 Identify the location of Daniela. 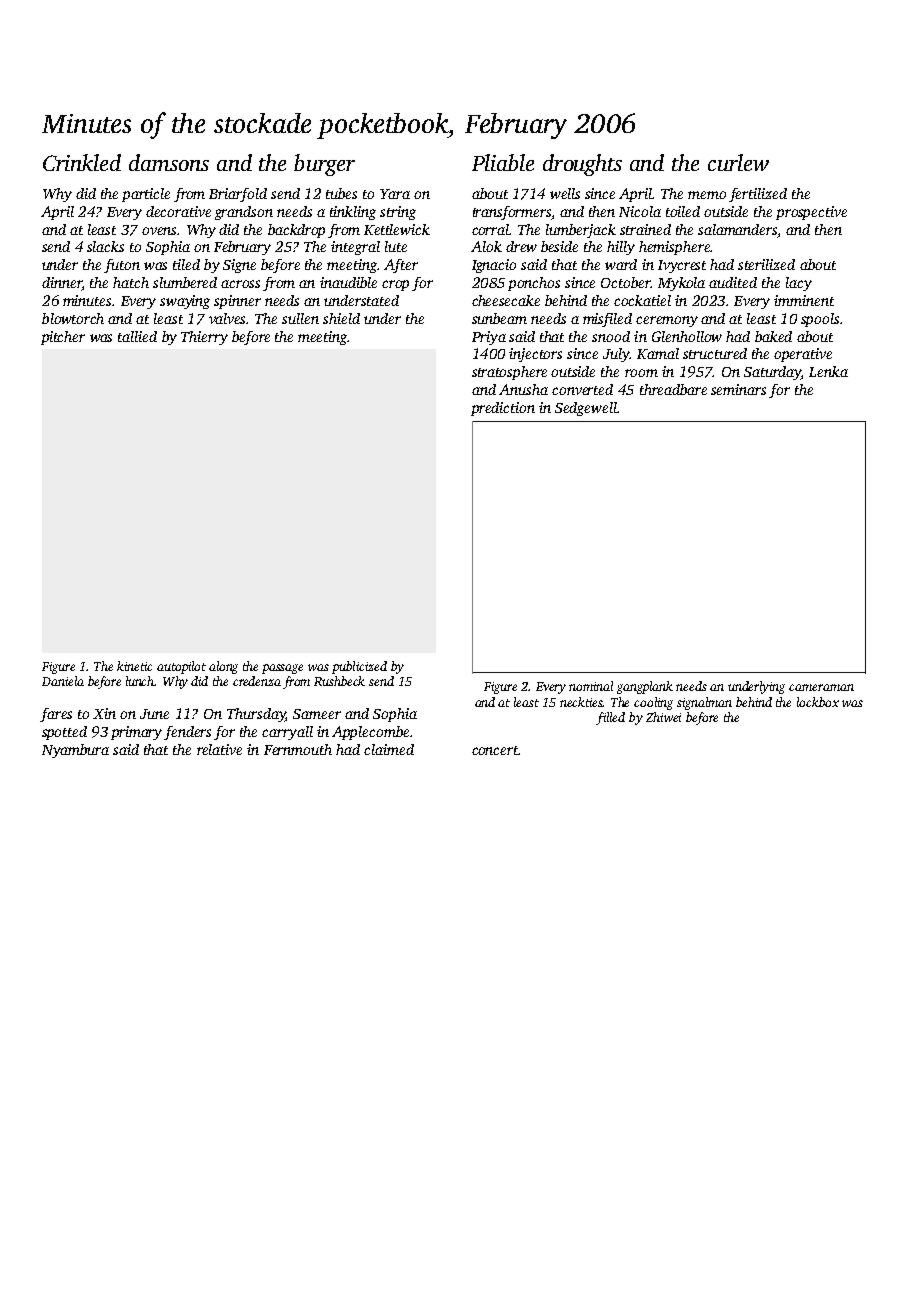
(63, 681).
